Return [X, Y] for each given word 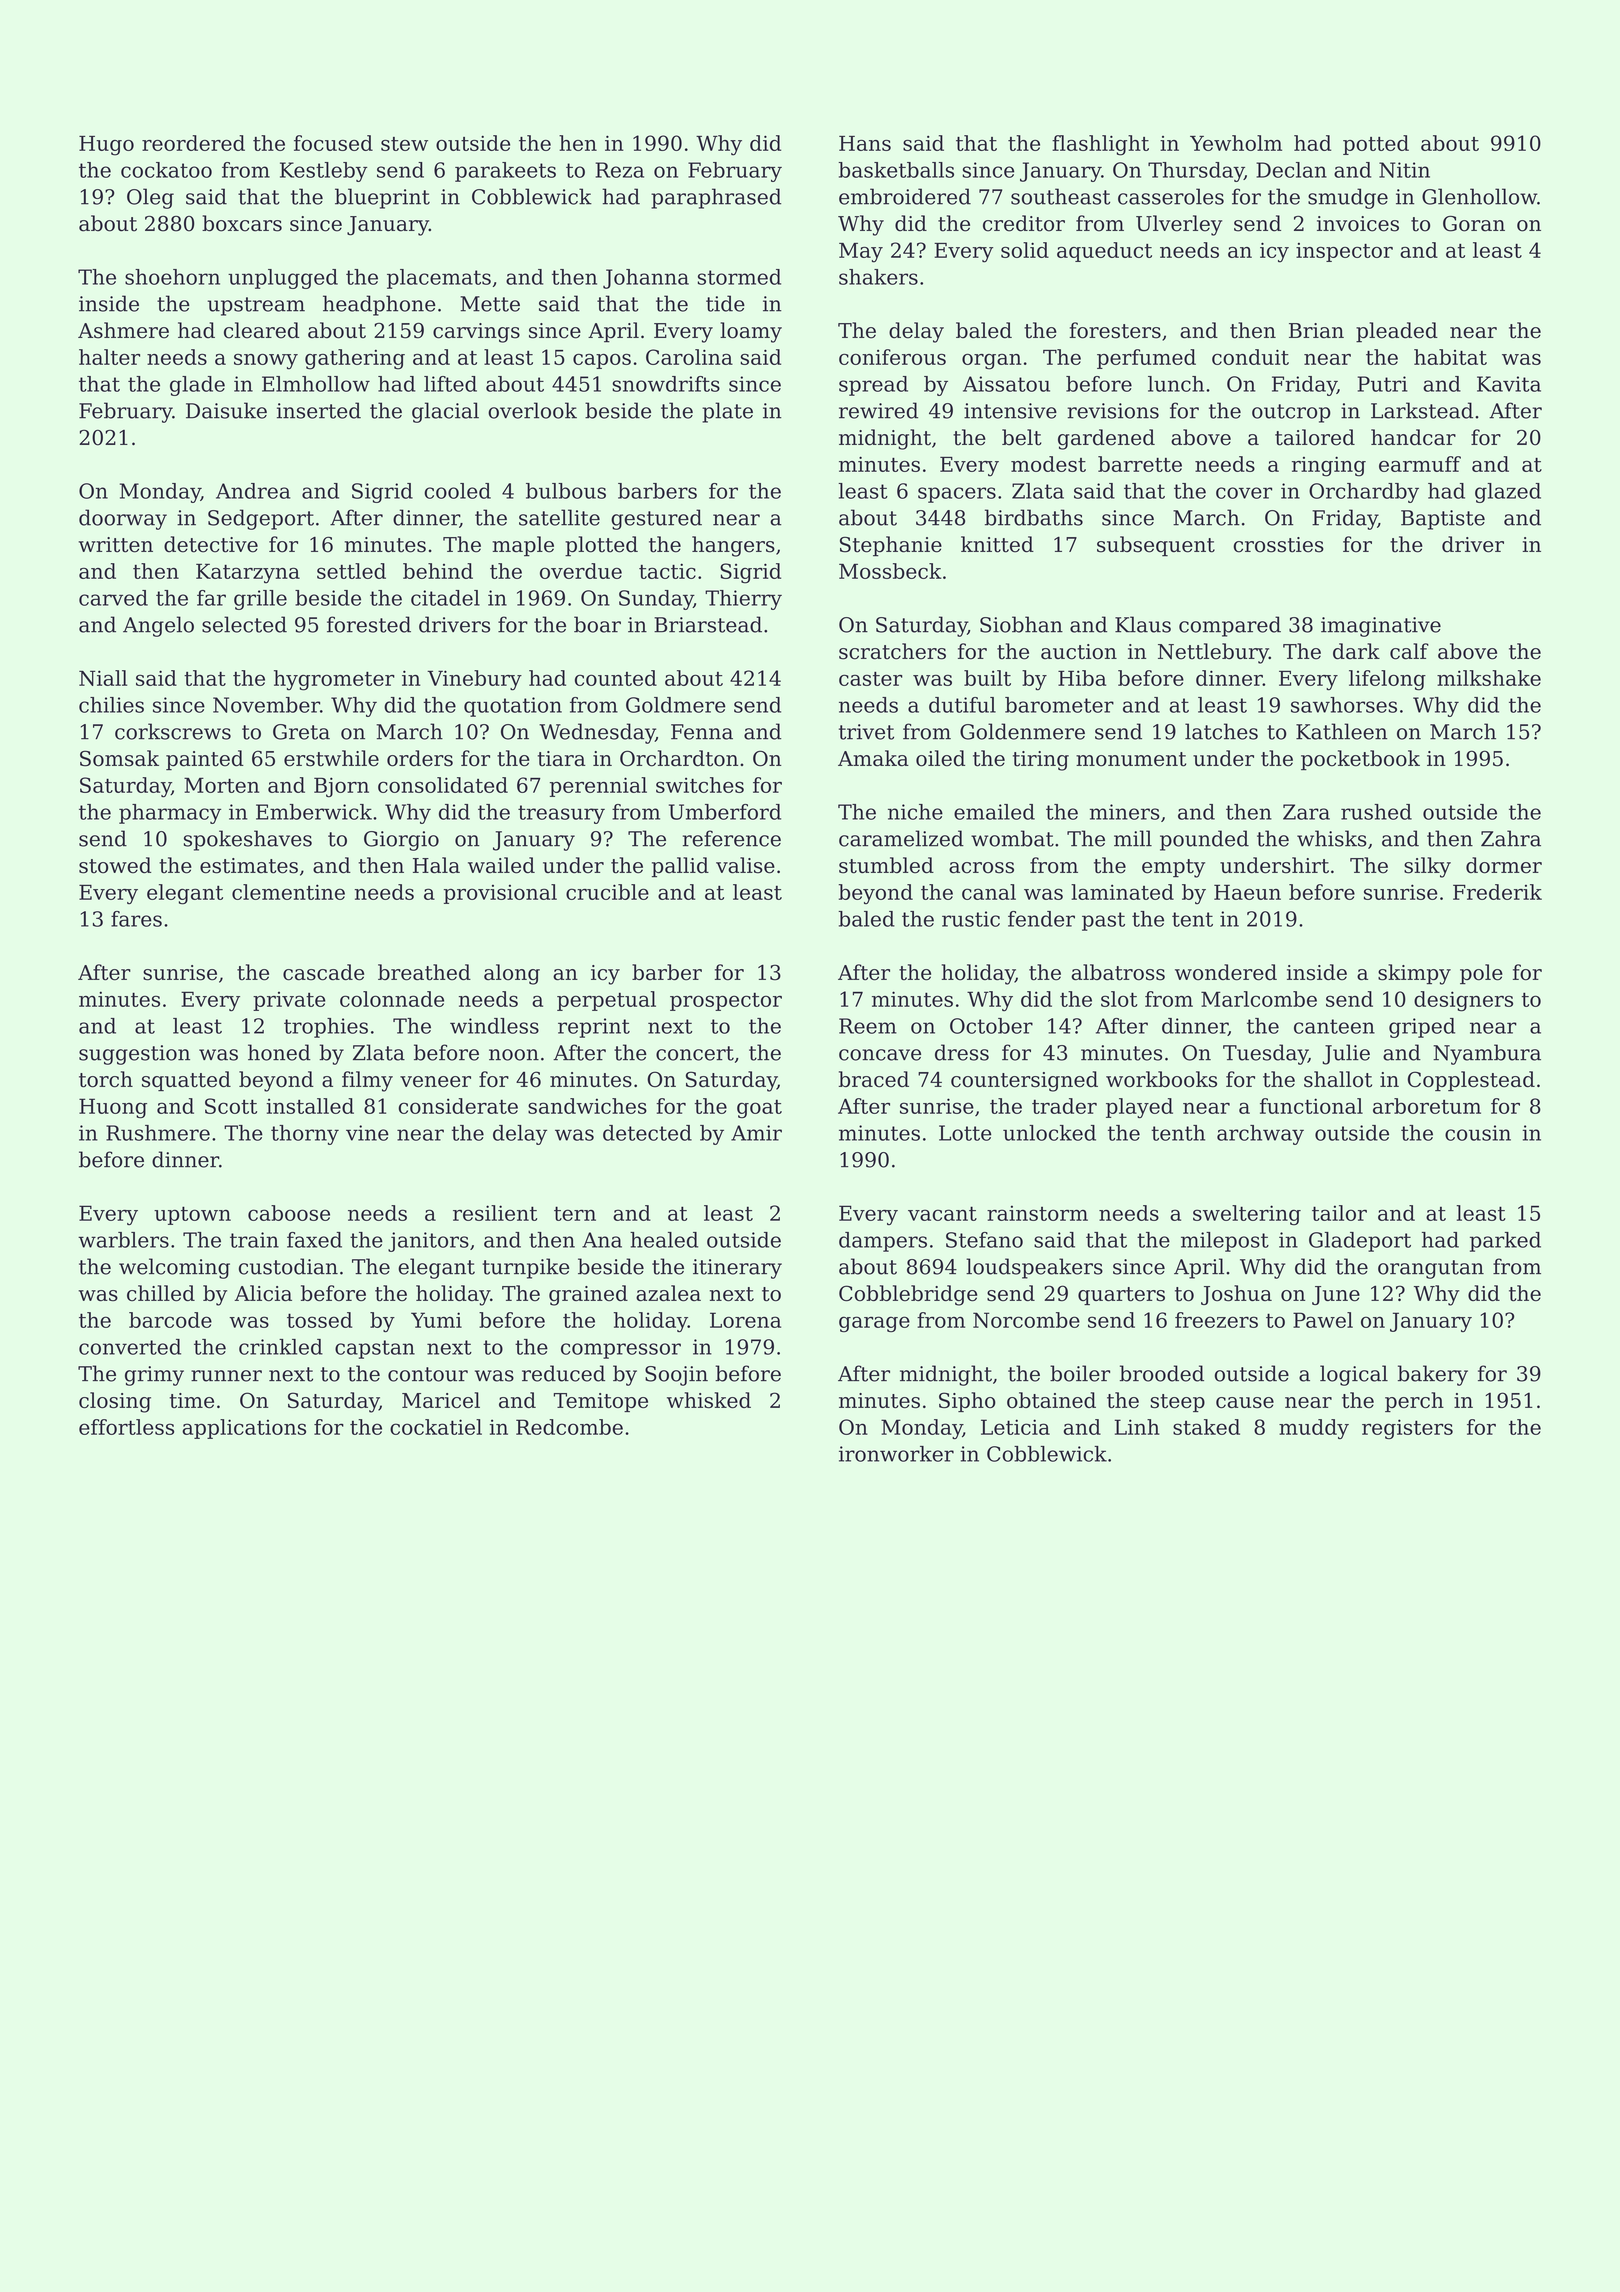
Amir [756, 1133]
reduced [563, 1373]
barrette [1140, 464]
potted [1376, 145]
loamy [751, 332]
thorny [305, 1135]
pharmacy [170, 814]
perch [1414, 1402]
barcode [170, 1320]
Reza [619, 170]
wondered [1226, 972]
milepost [1225, 1242]
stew [404, 144]
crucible [607, 892]
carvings [476, 333]
